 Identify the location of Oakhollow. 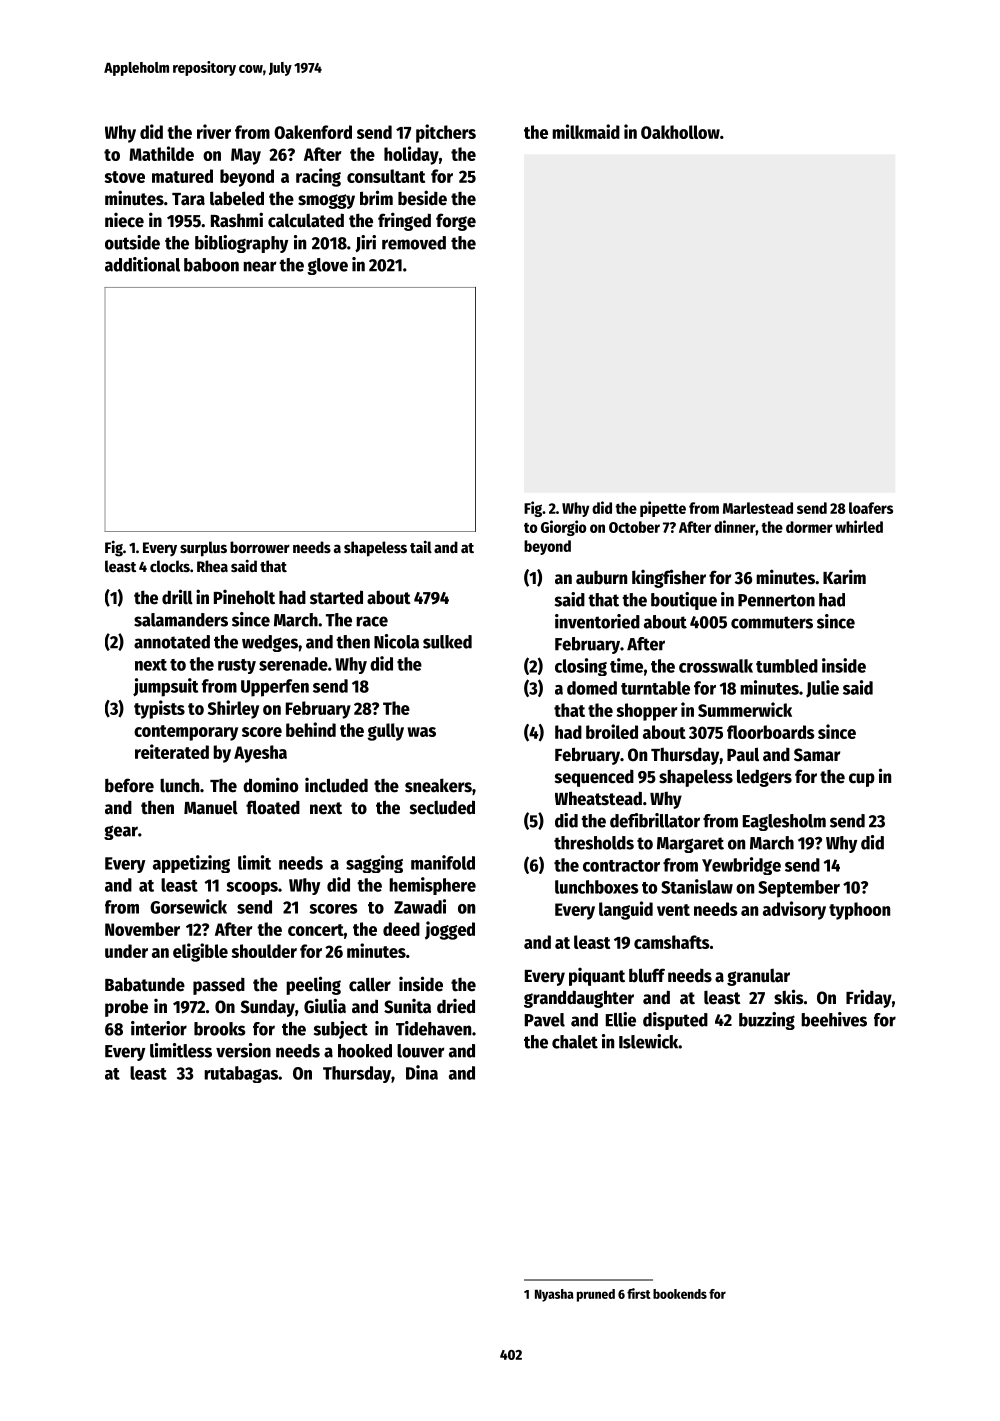
(680, 132).
